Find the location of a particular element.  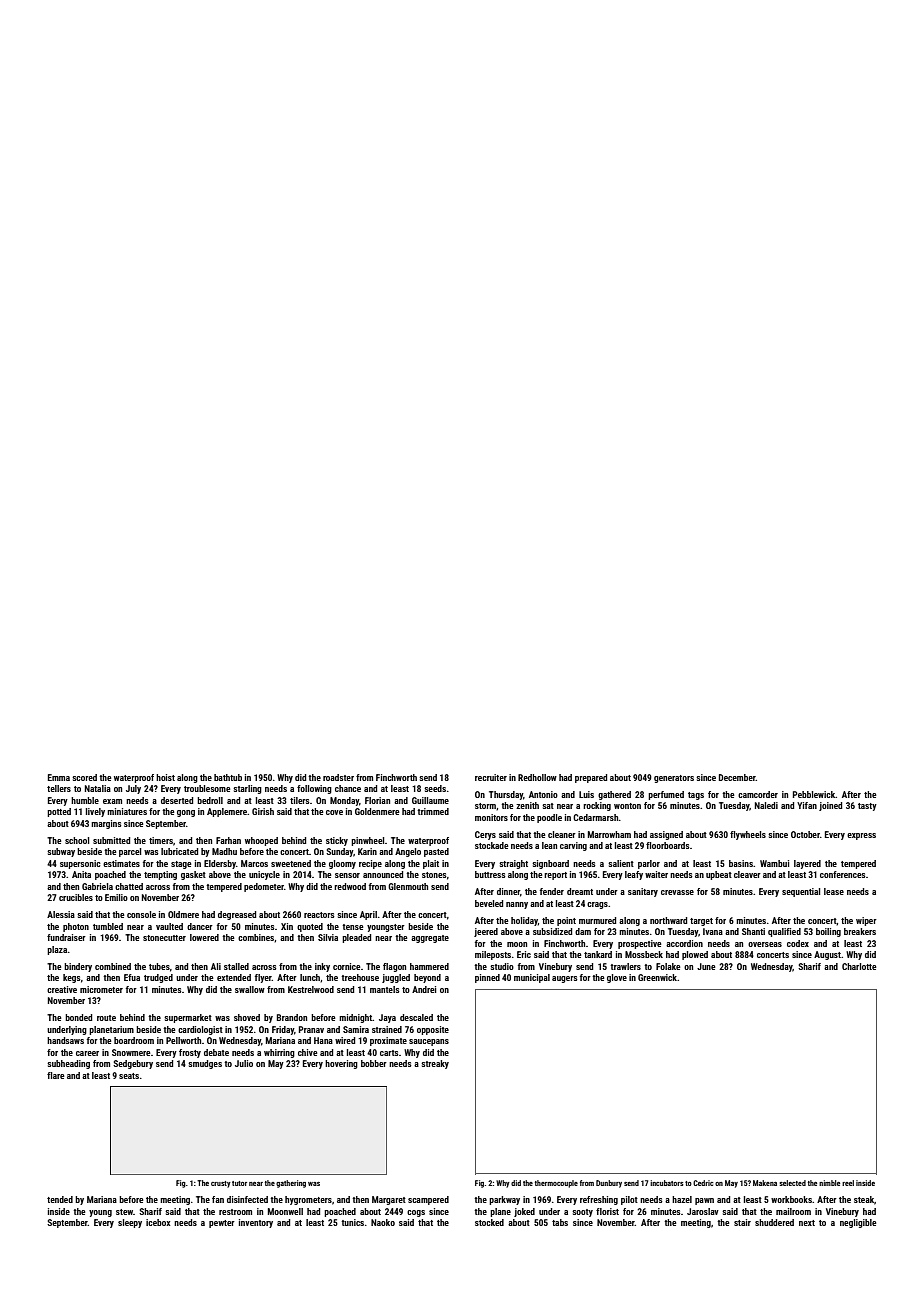

selected is located at coordinates (792, 1183).
